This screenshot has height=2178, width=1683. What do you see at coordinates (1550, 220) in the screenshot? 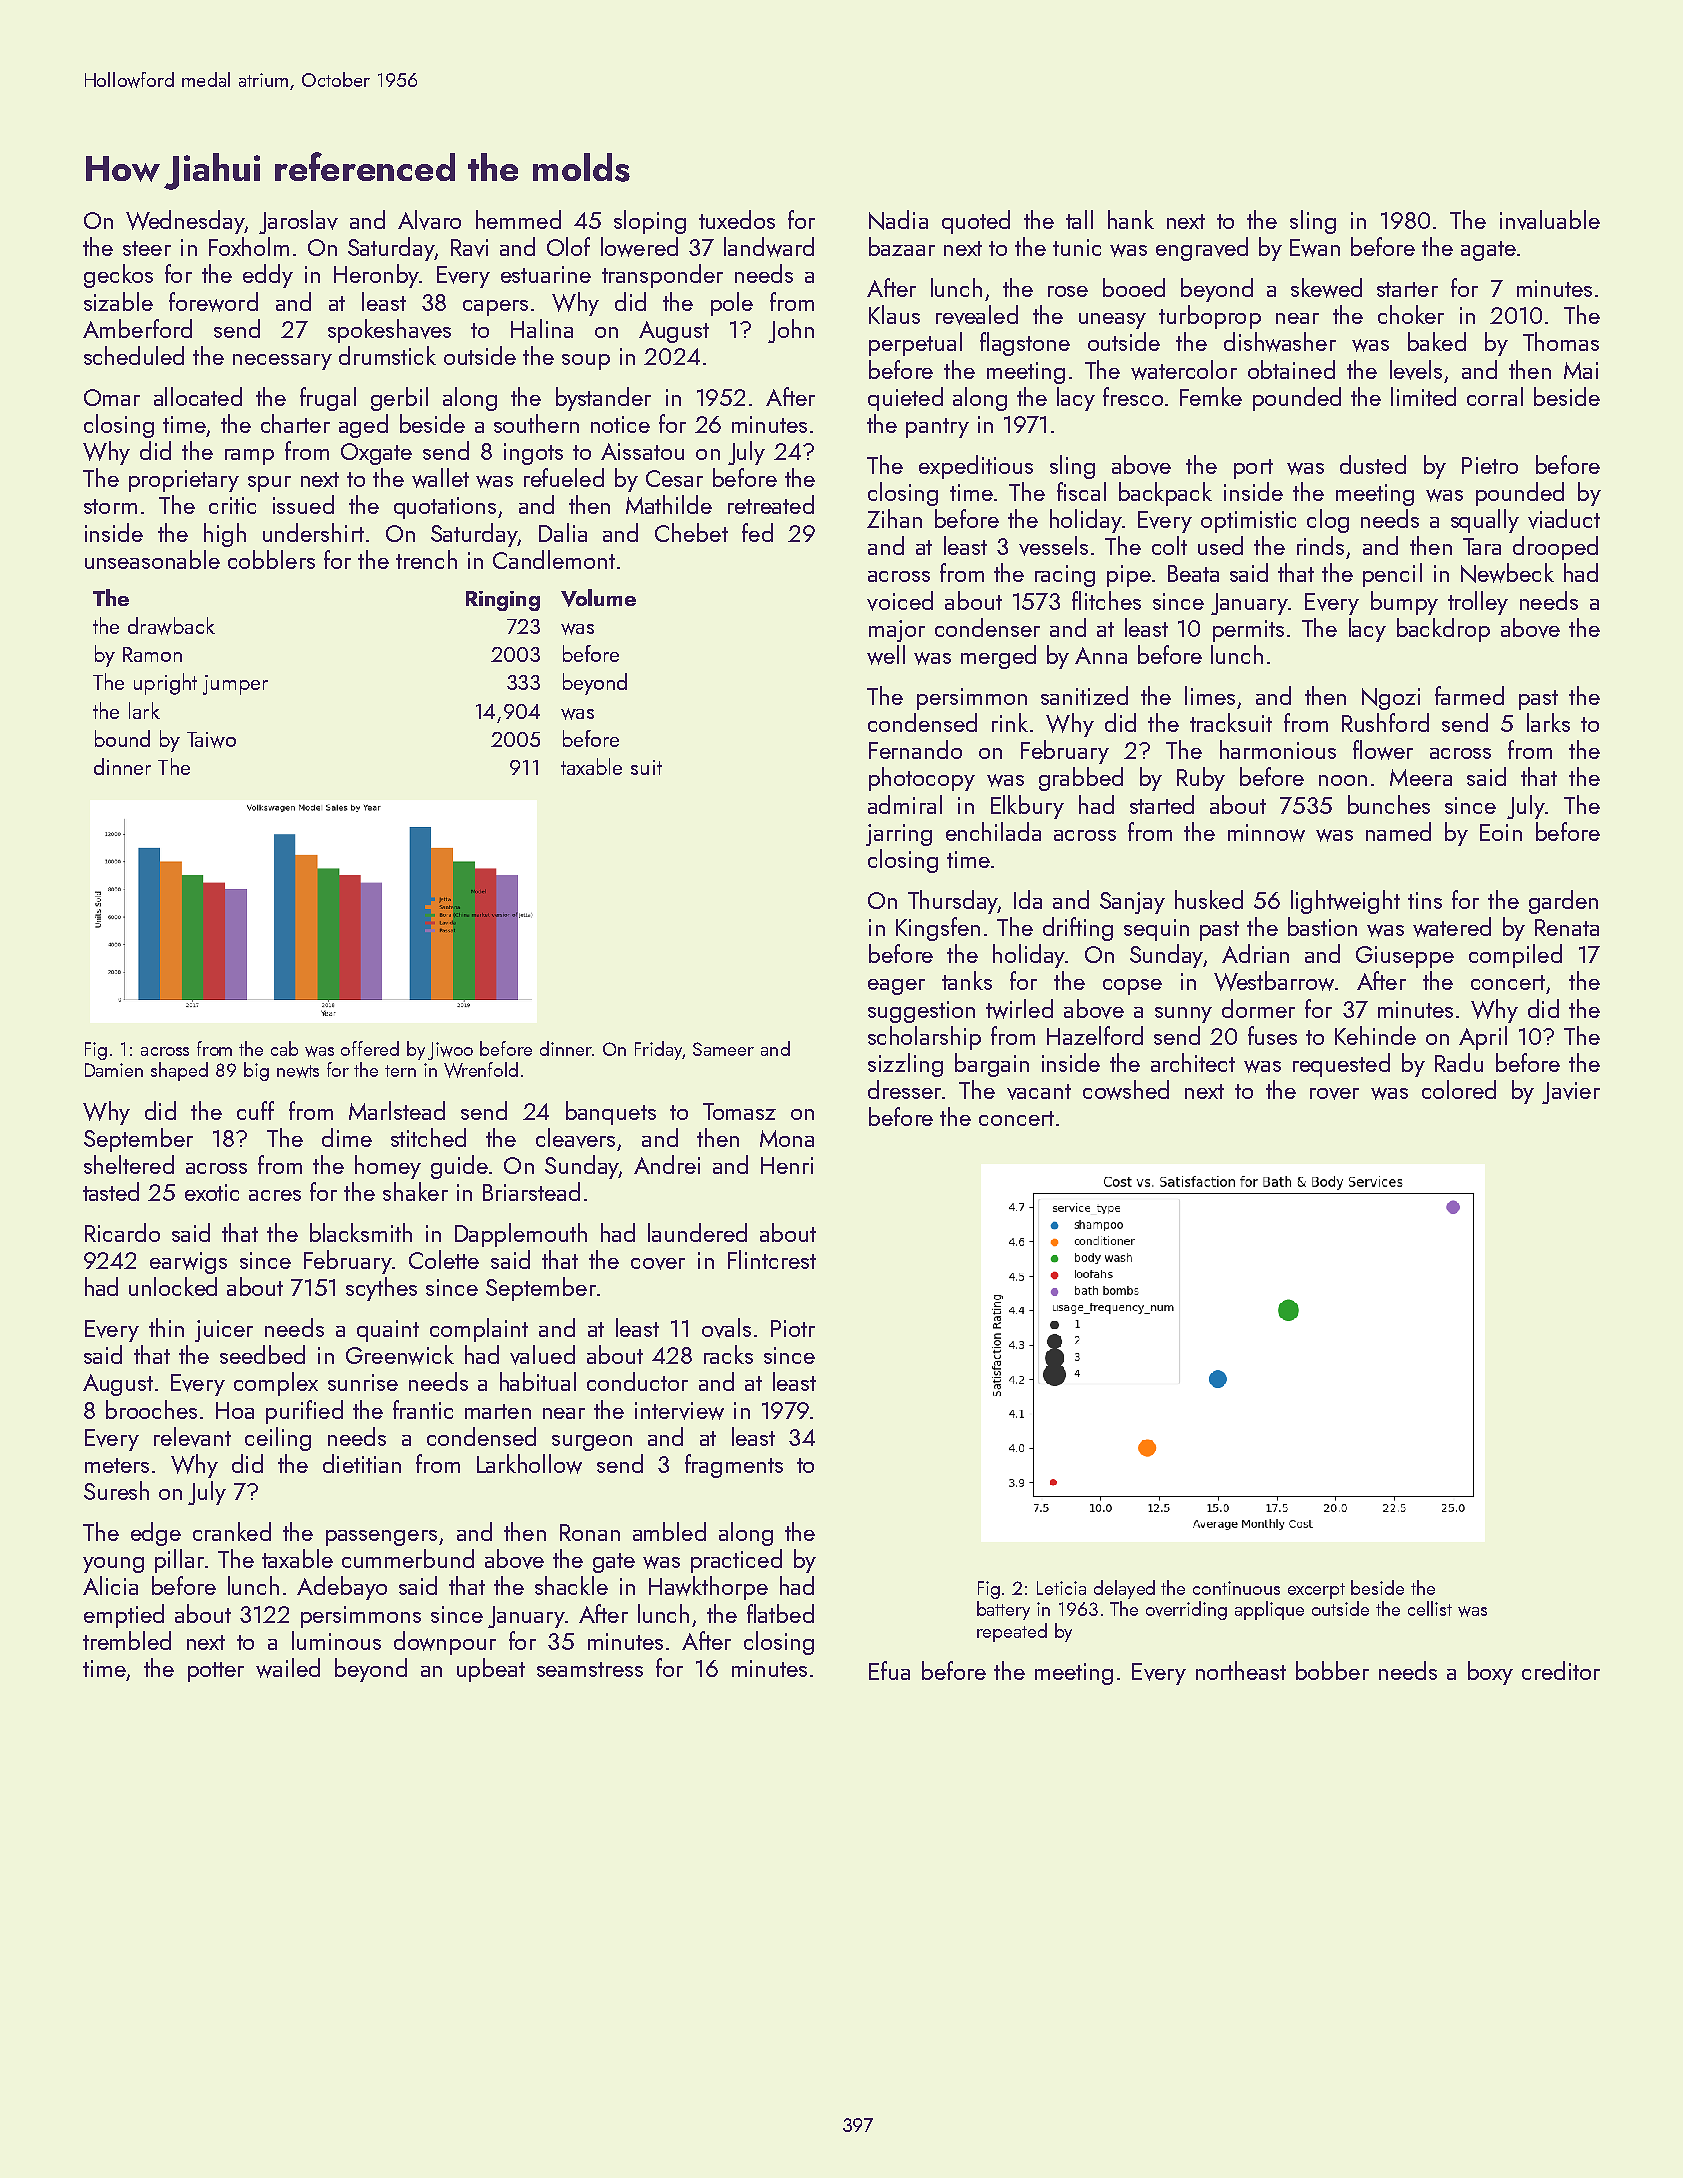
I see `invaluable` at bounding box center [1550, 220].
